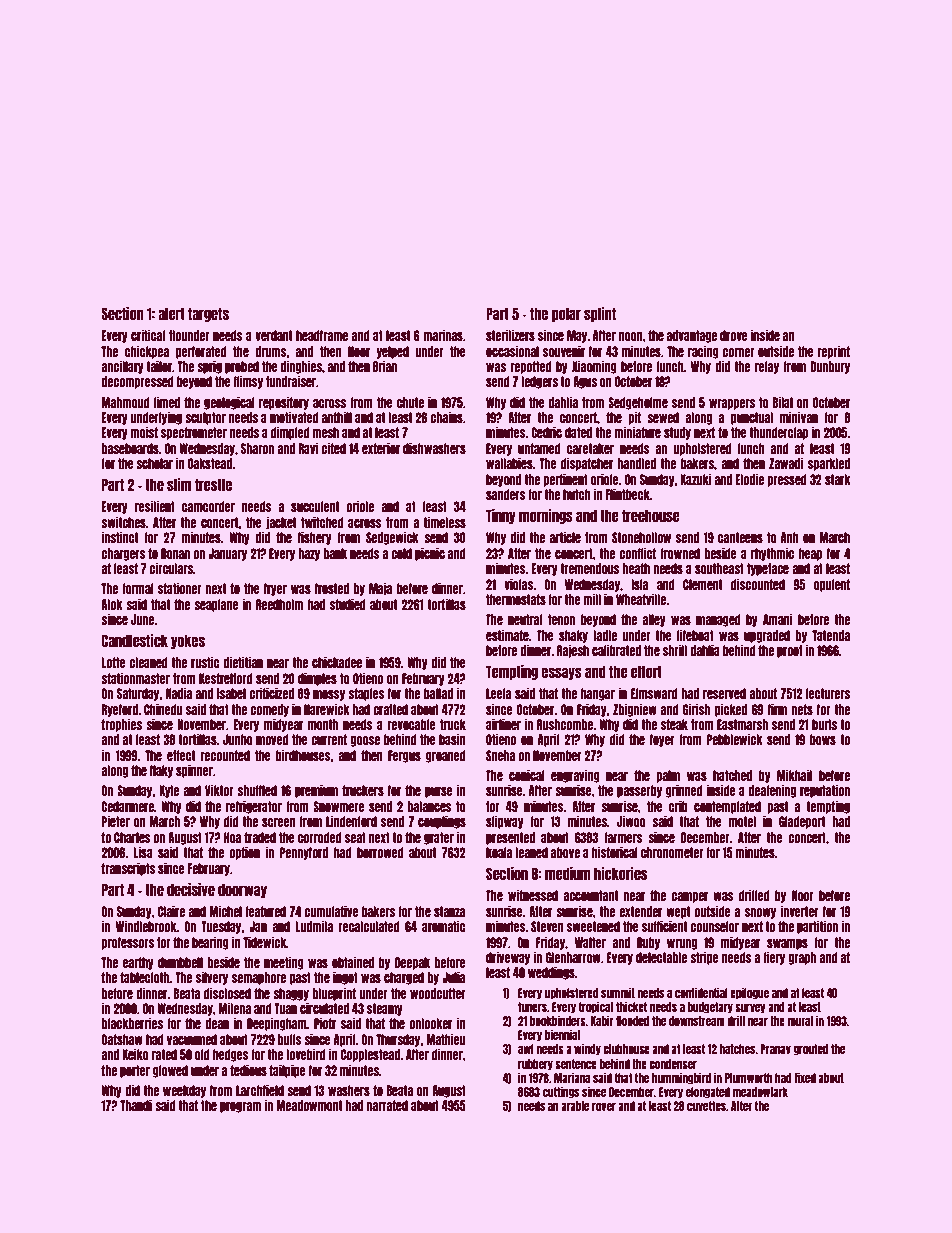  Describe the element at coordinates (565, 852) in the image. I see `above` at that location.
